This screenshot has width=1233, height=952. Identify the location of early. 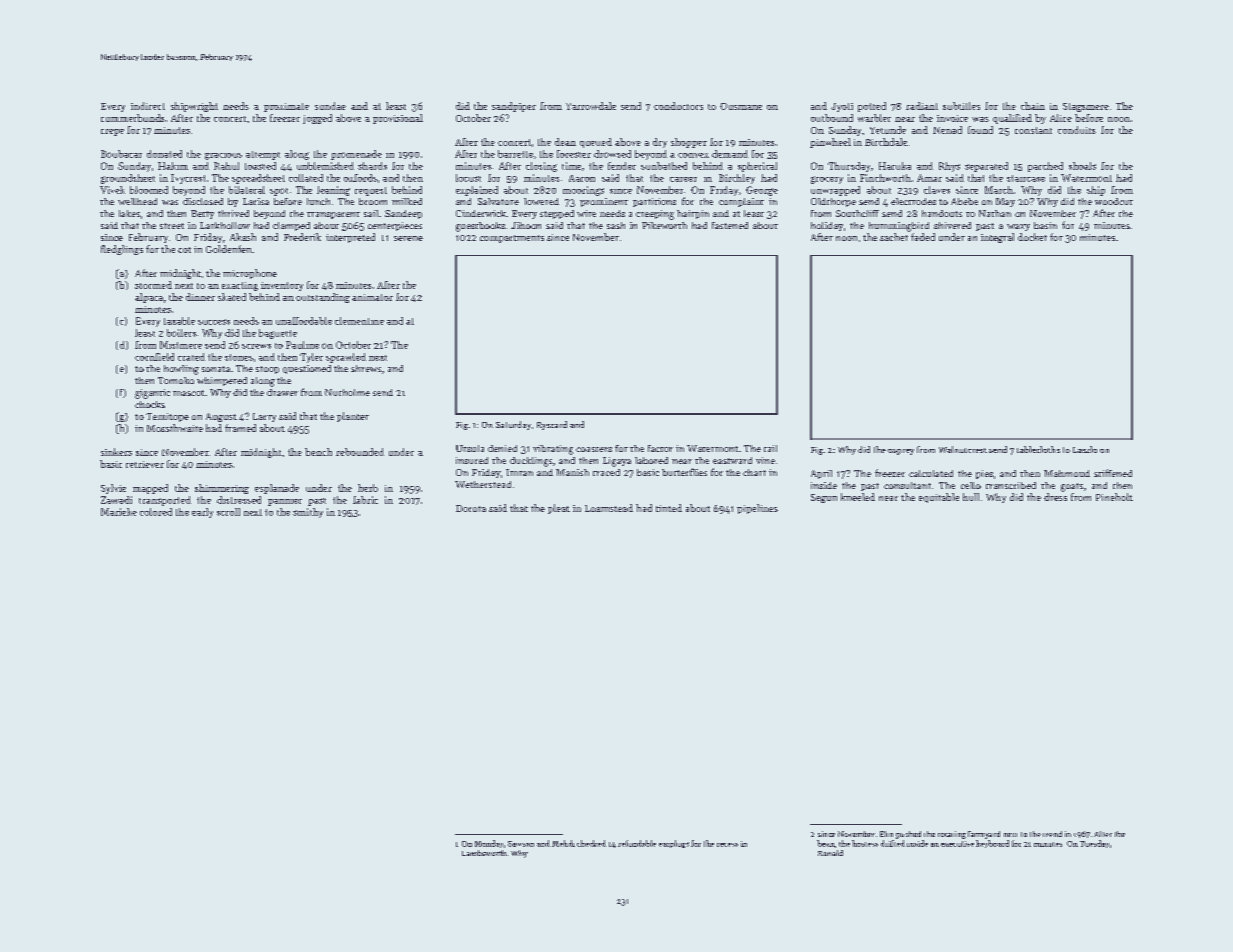
(202, 513).
